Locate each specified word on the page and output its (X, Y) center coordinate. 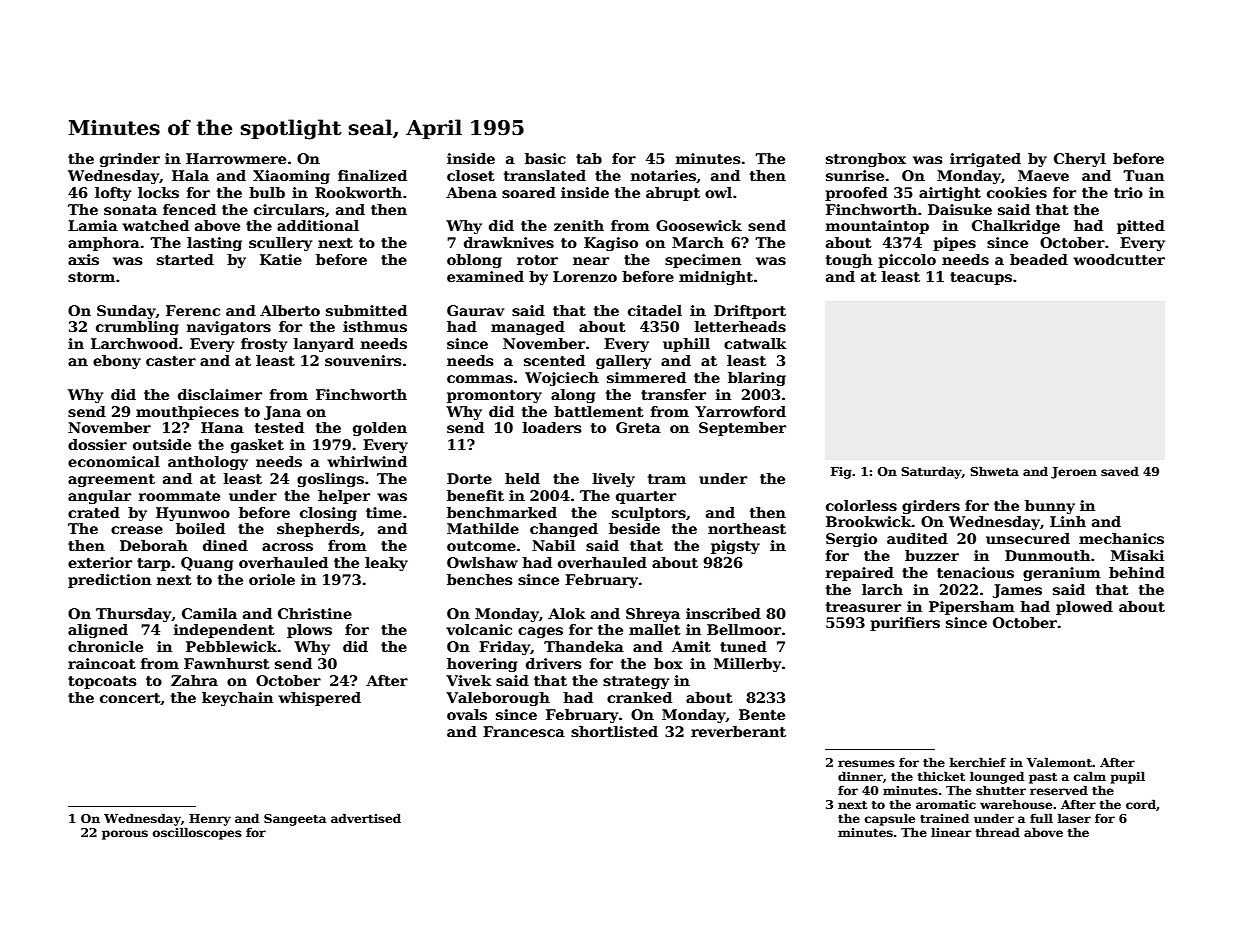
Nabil (553, 545)
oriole (272, 579)
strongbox (866, 160)
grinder (130, 160)
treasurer (863, 607)
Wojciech (562, 379)
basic (545, 158)
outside (162, 444)
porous (125, 835)
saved (1120, 471)
